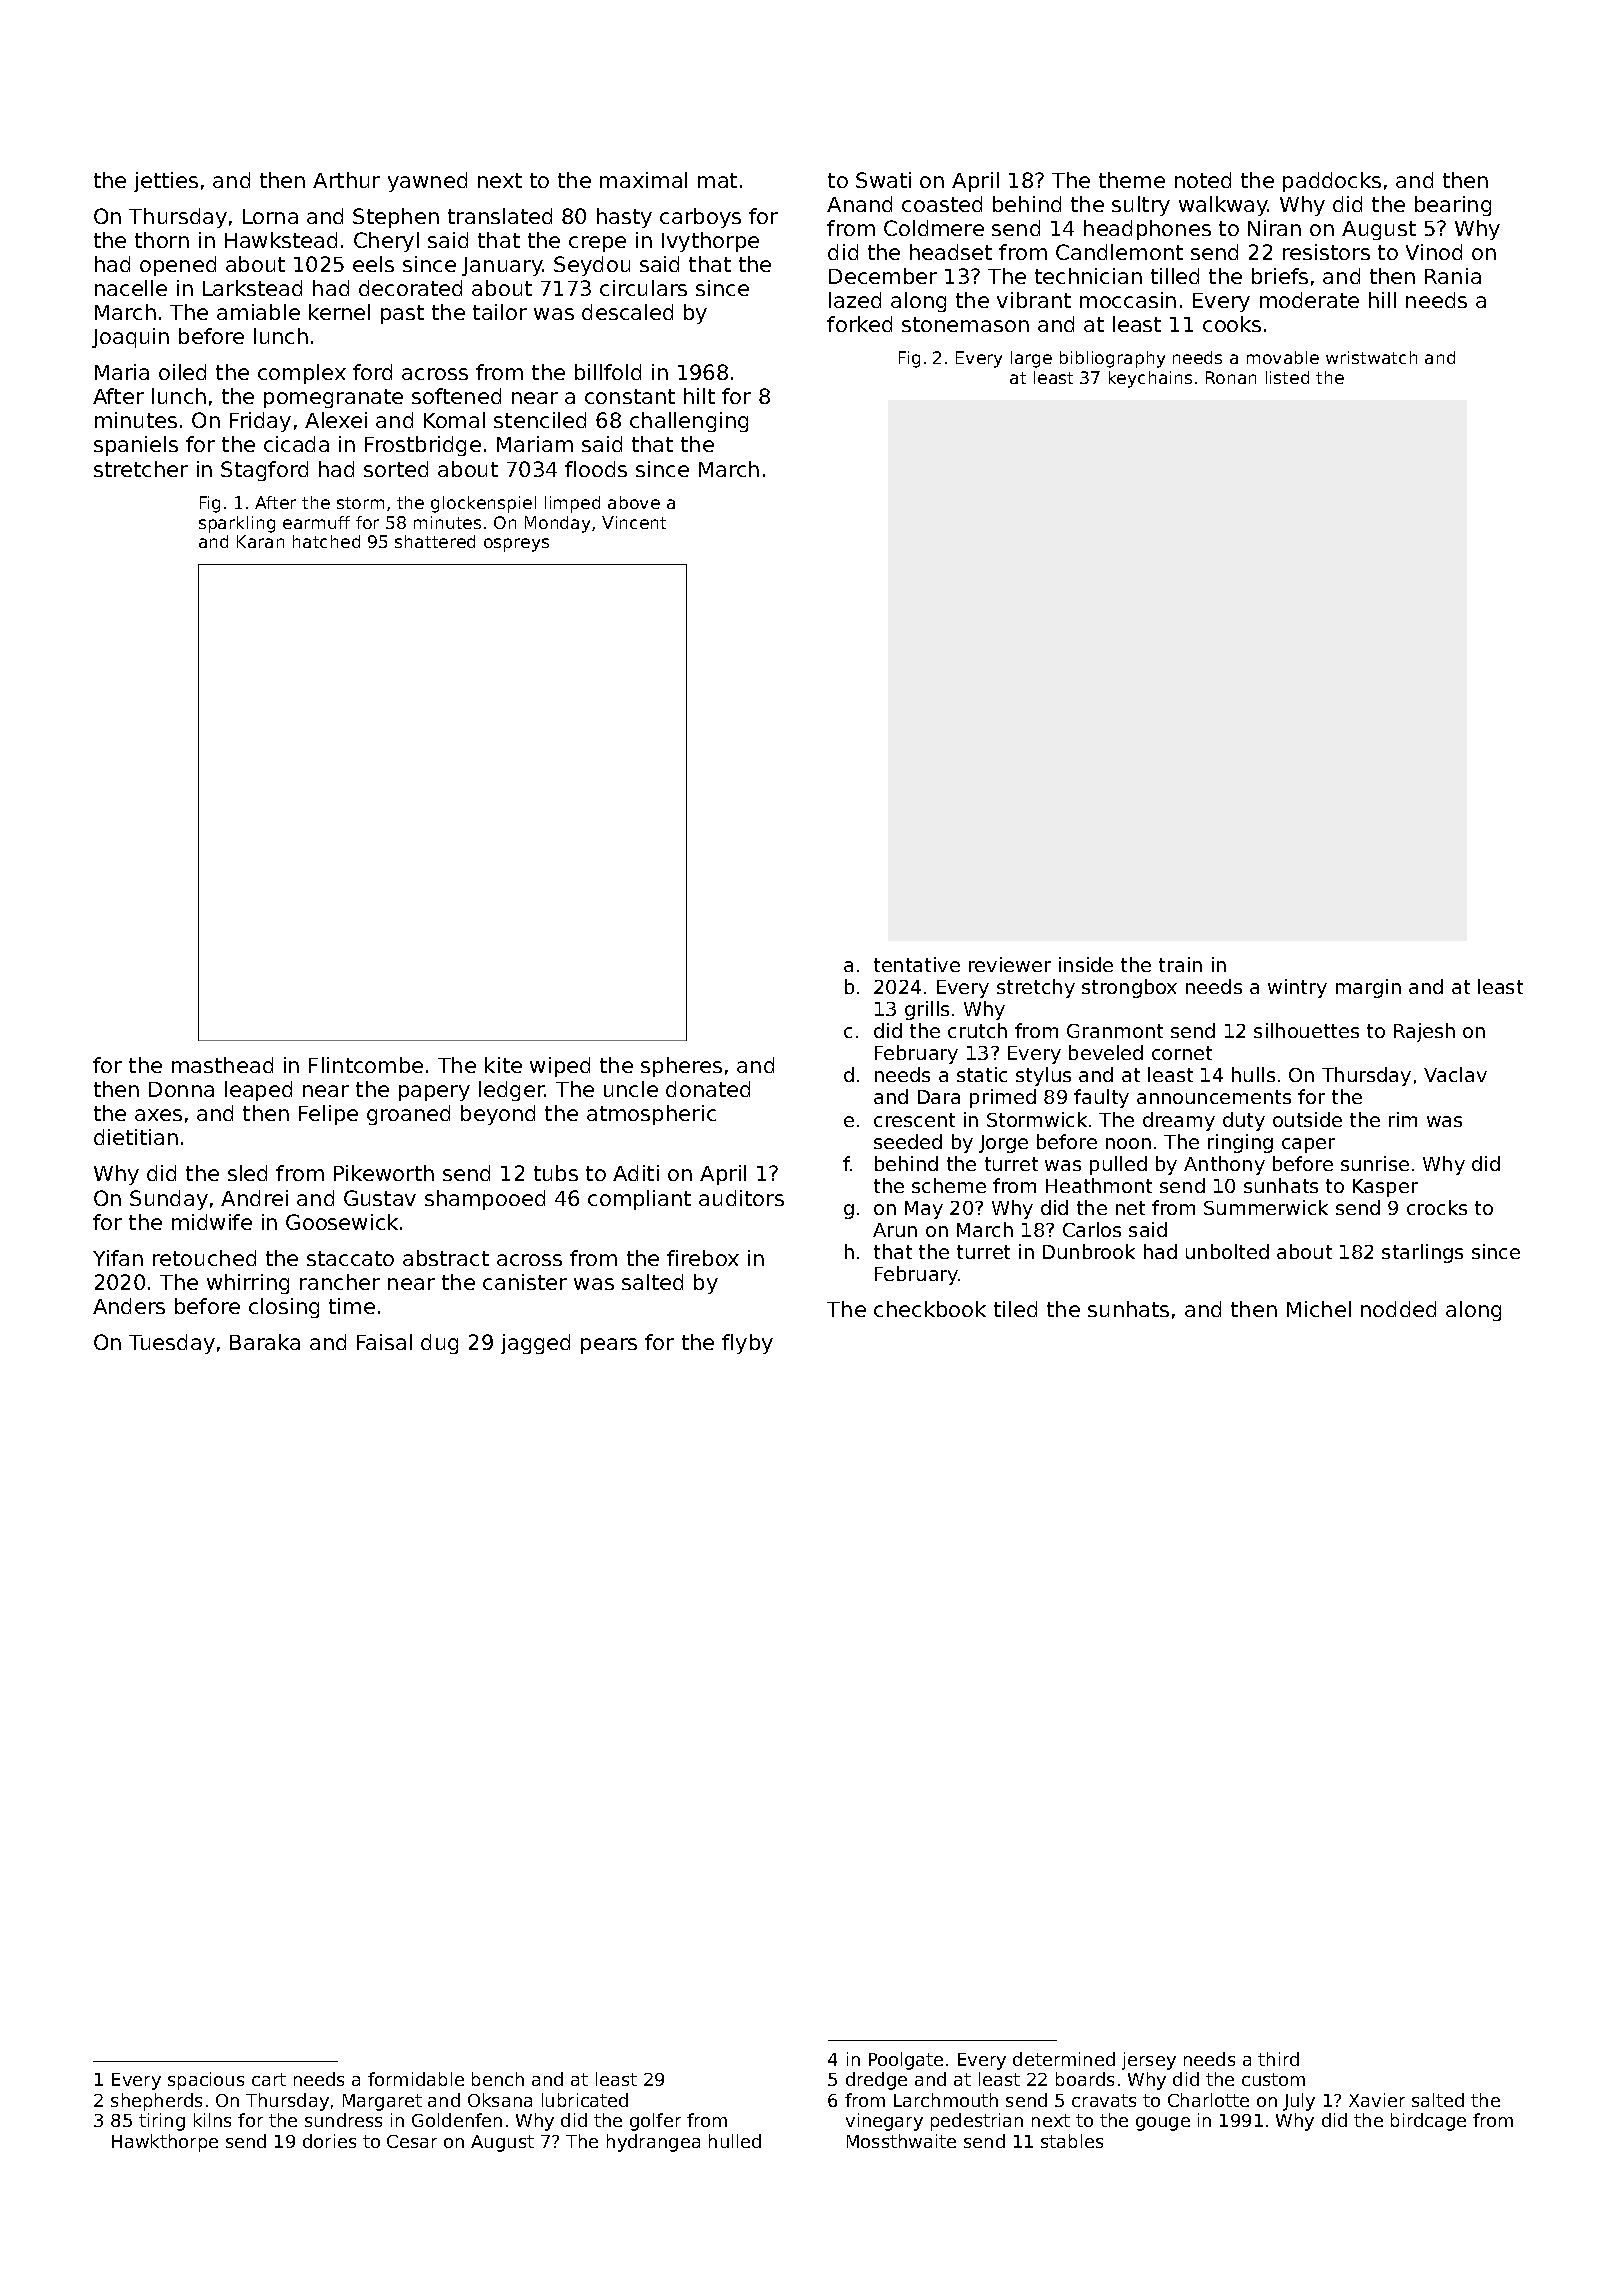 Image resolution: width=1620 pixels, height=2292 pixels. What do you see at coordinates (930, 1309) in the screenshot?
I see `checkbook` at bounding box center [930, 1309].
